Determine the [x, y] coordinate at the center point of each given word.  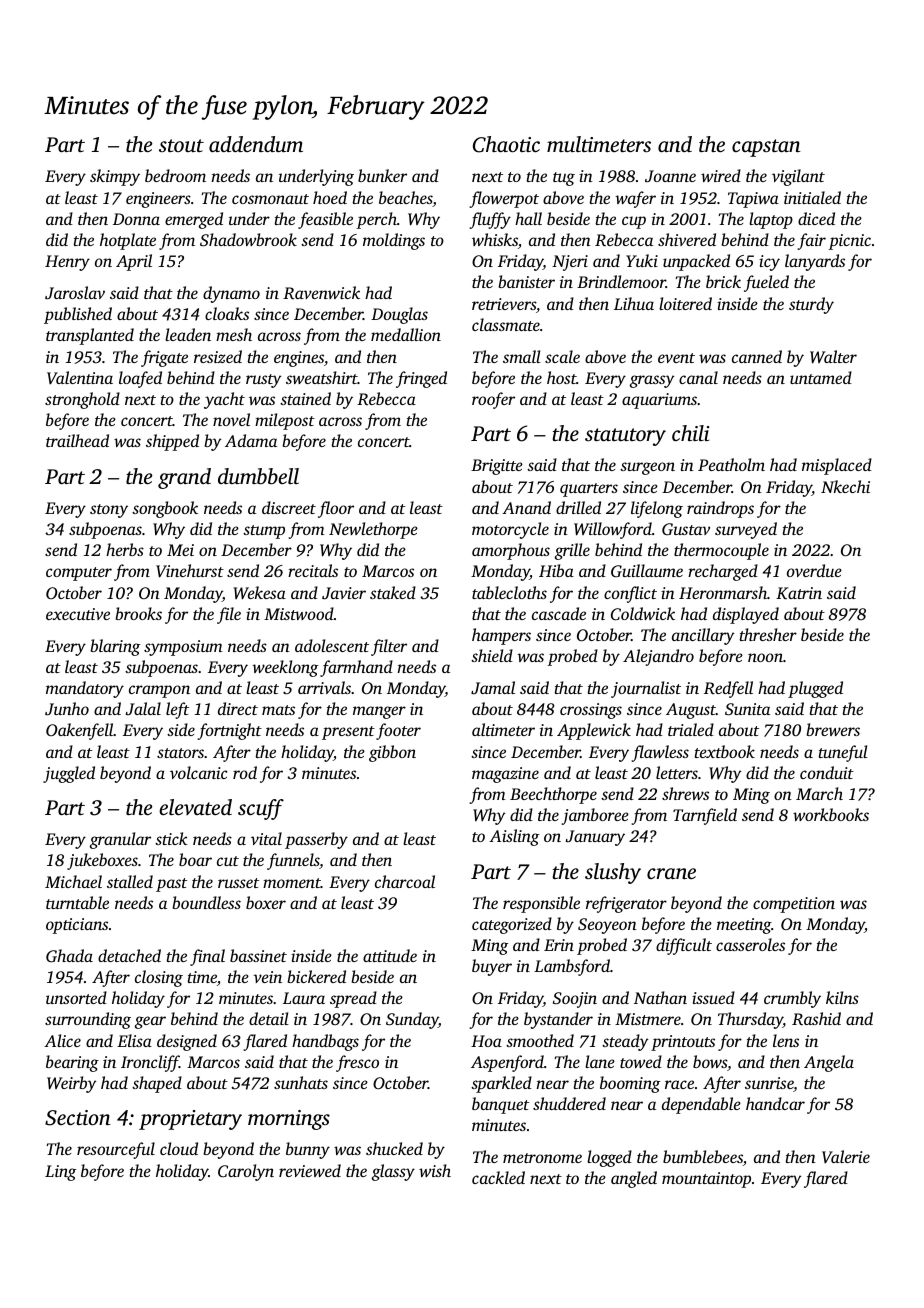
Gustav [686, 529]
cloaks [227, 313]
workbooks [831, 814]
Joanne [670, 176]
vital [266, 838]
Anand [526, 507]
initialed [812, 197]
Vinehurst [190, 571]
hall [528, 218]
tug [564, 179]
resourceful [116, 1150]
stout [181, 145]
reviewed [310, 1170]
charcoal [405, 881]
